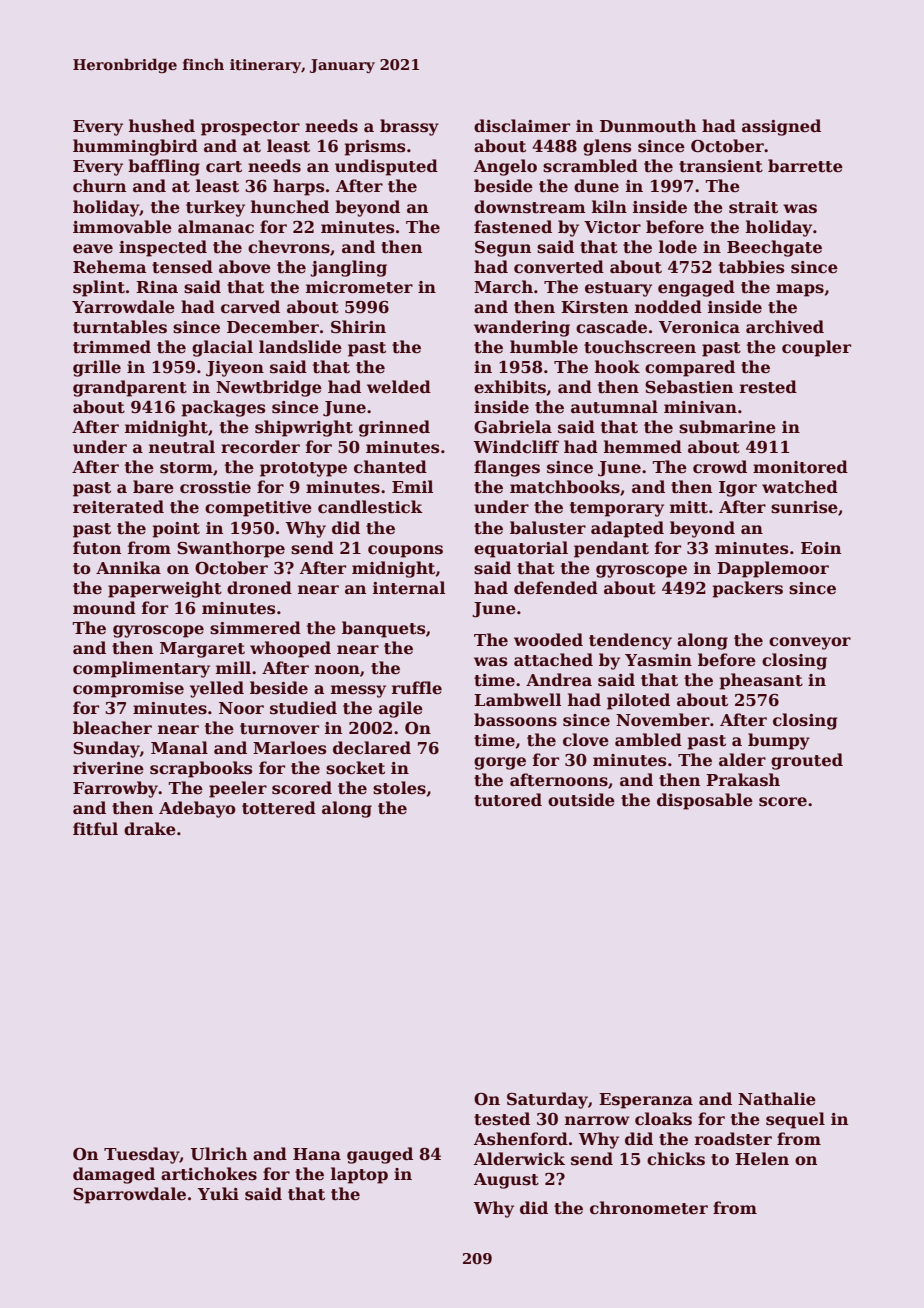 Image resolution: width=924 pixels, height=1308 pixels. Describe the element at coordinates (386, 167) in the image. I see `undisputed` at that location.
